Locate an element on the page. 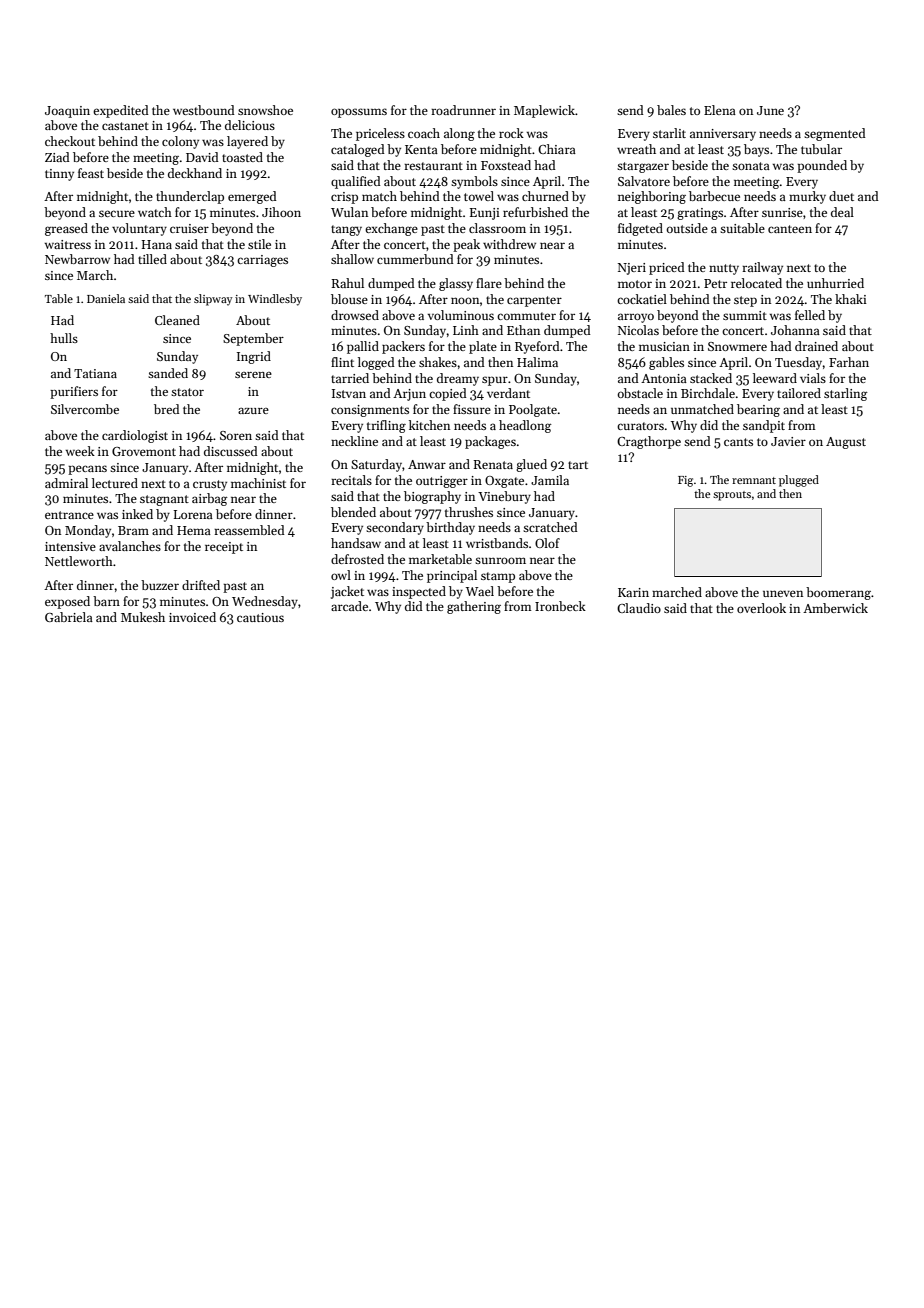 The width and height of the document is (924, 1308). flare is located at coordinates (489, 283).
